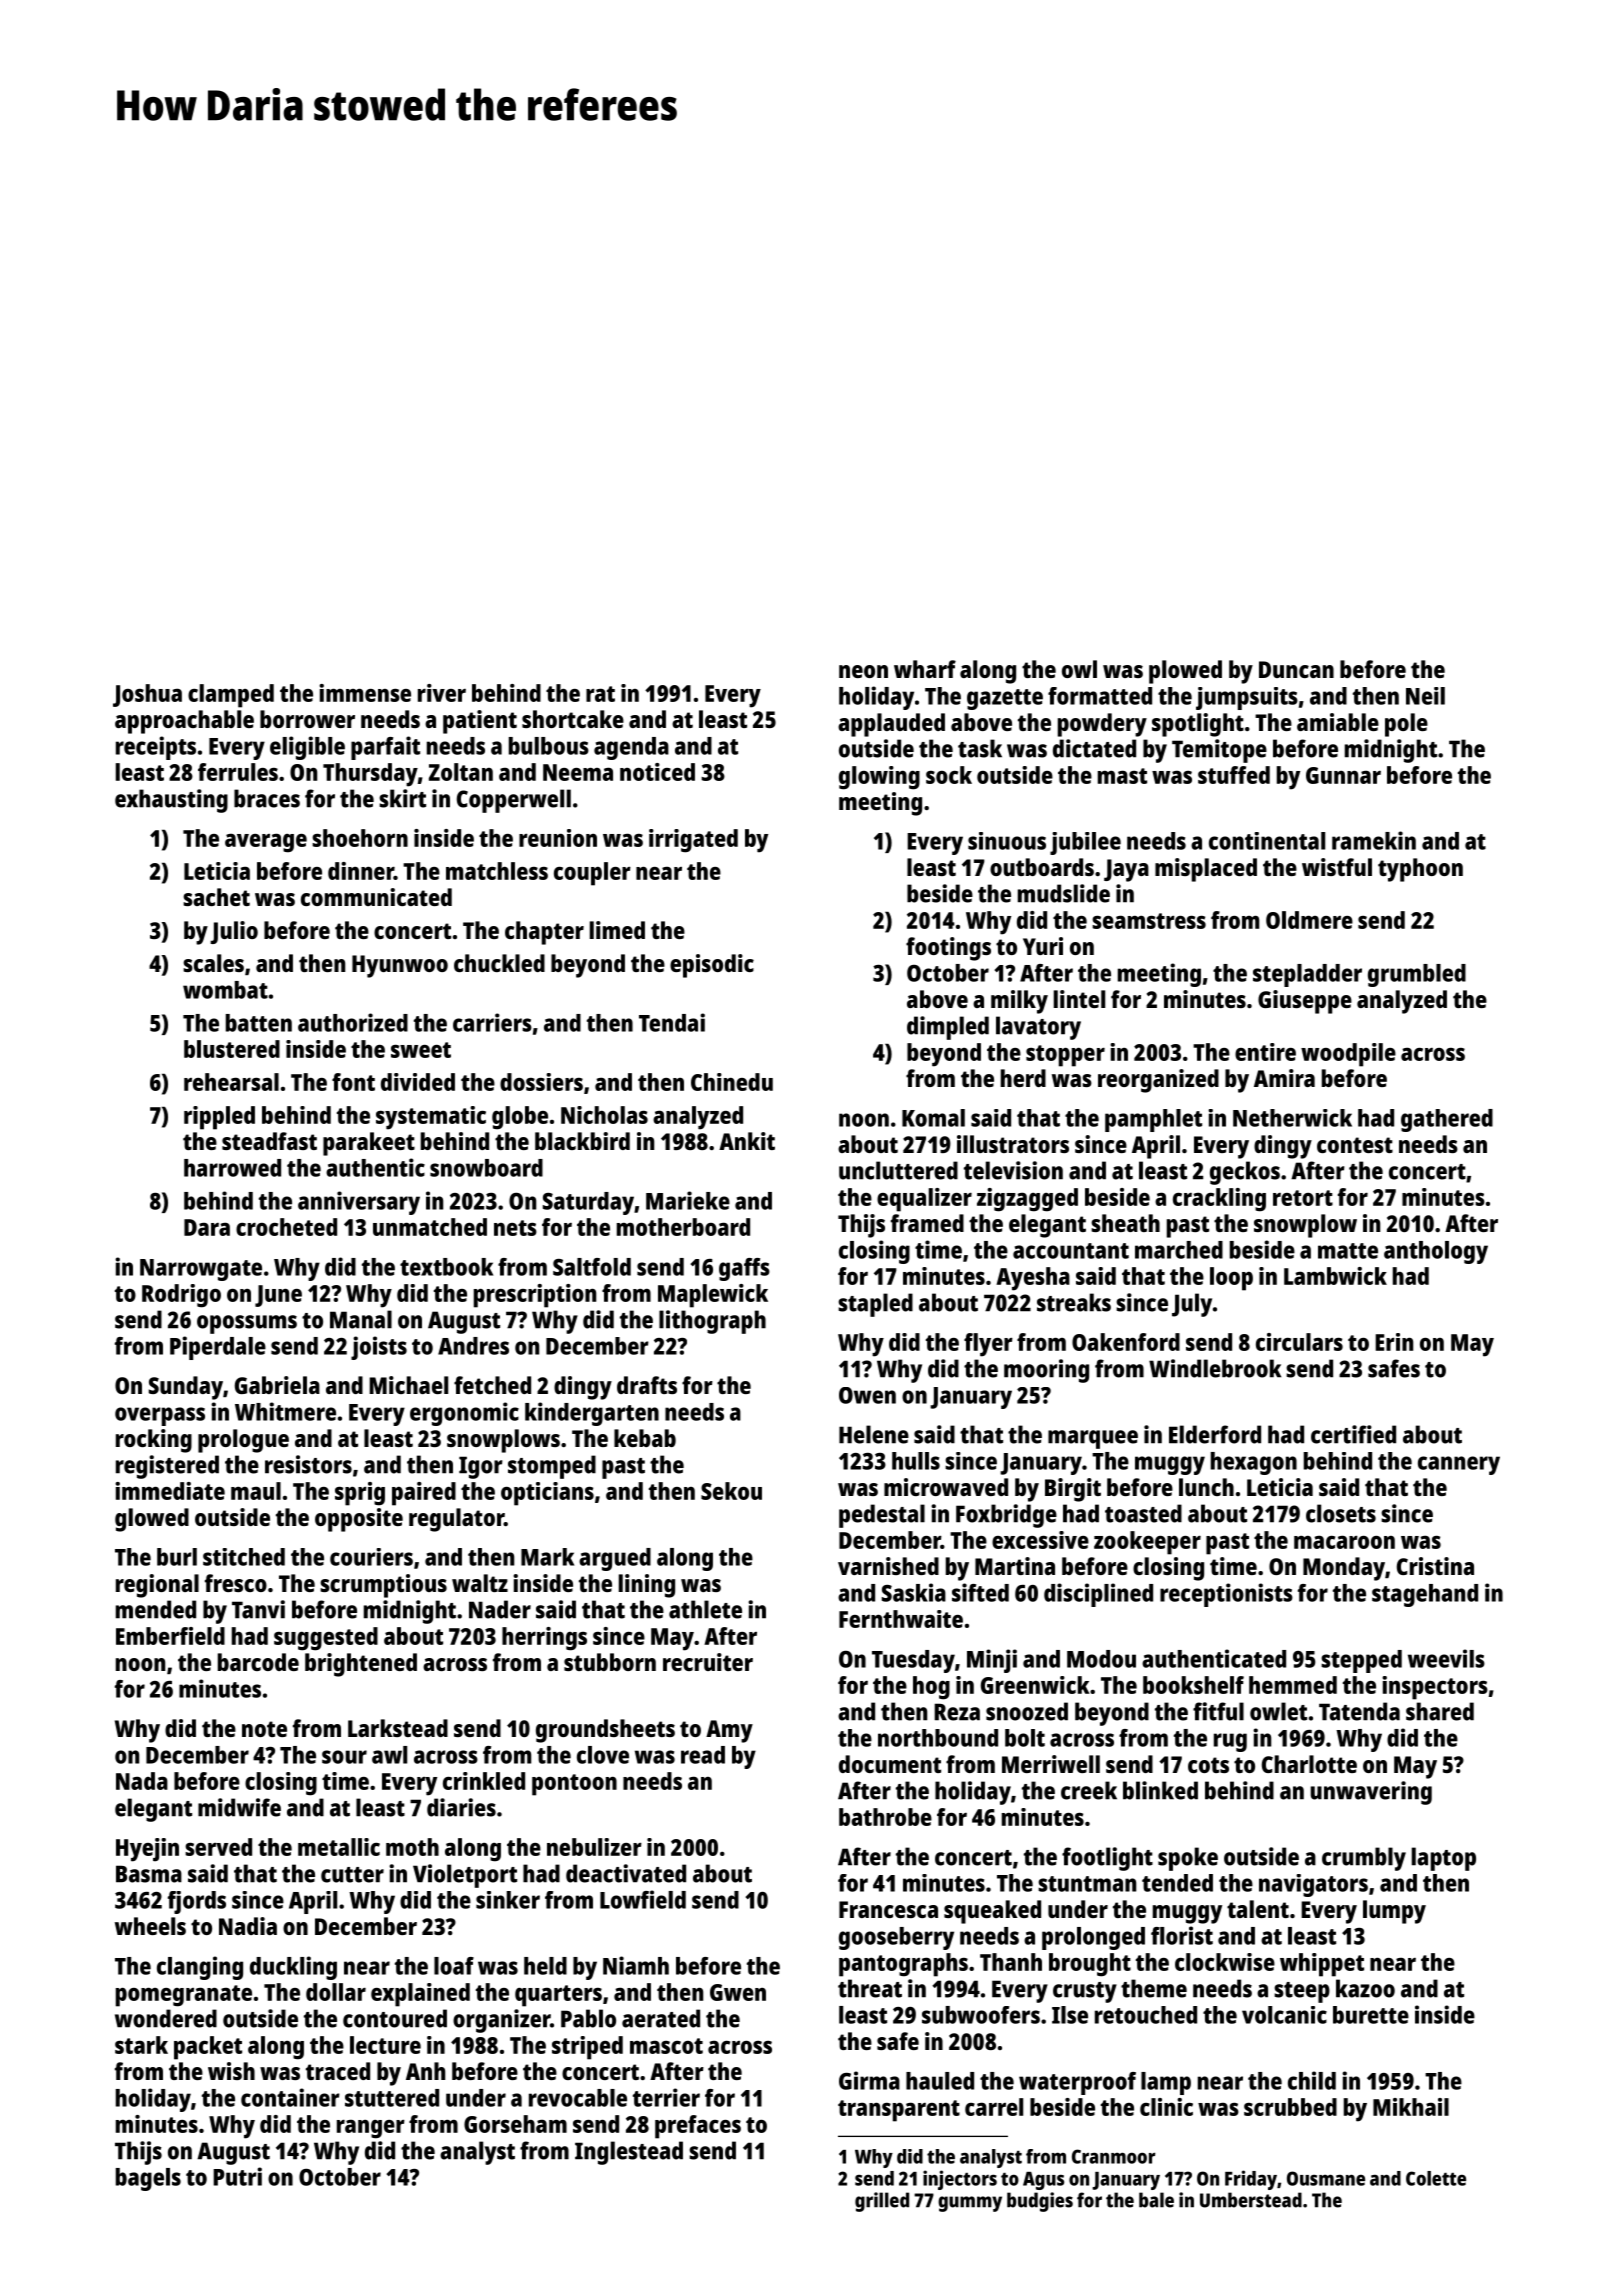 The width and height of the screenshot is (1620, 2292). I want to click on Gunnar, so click(1343, 775).
